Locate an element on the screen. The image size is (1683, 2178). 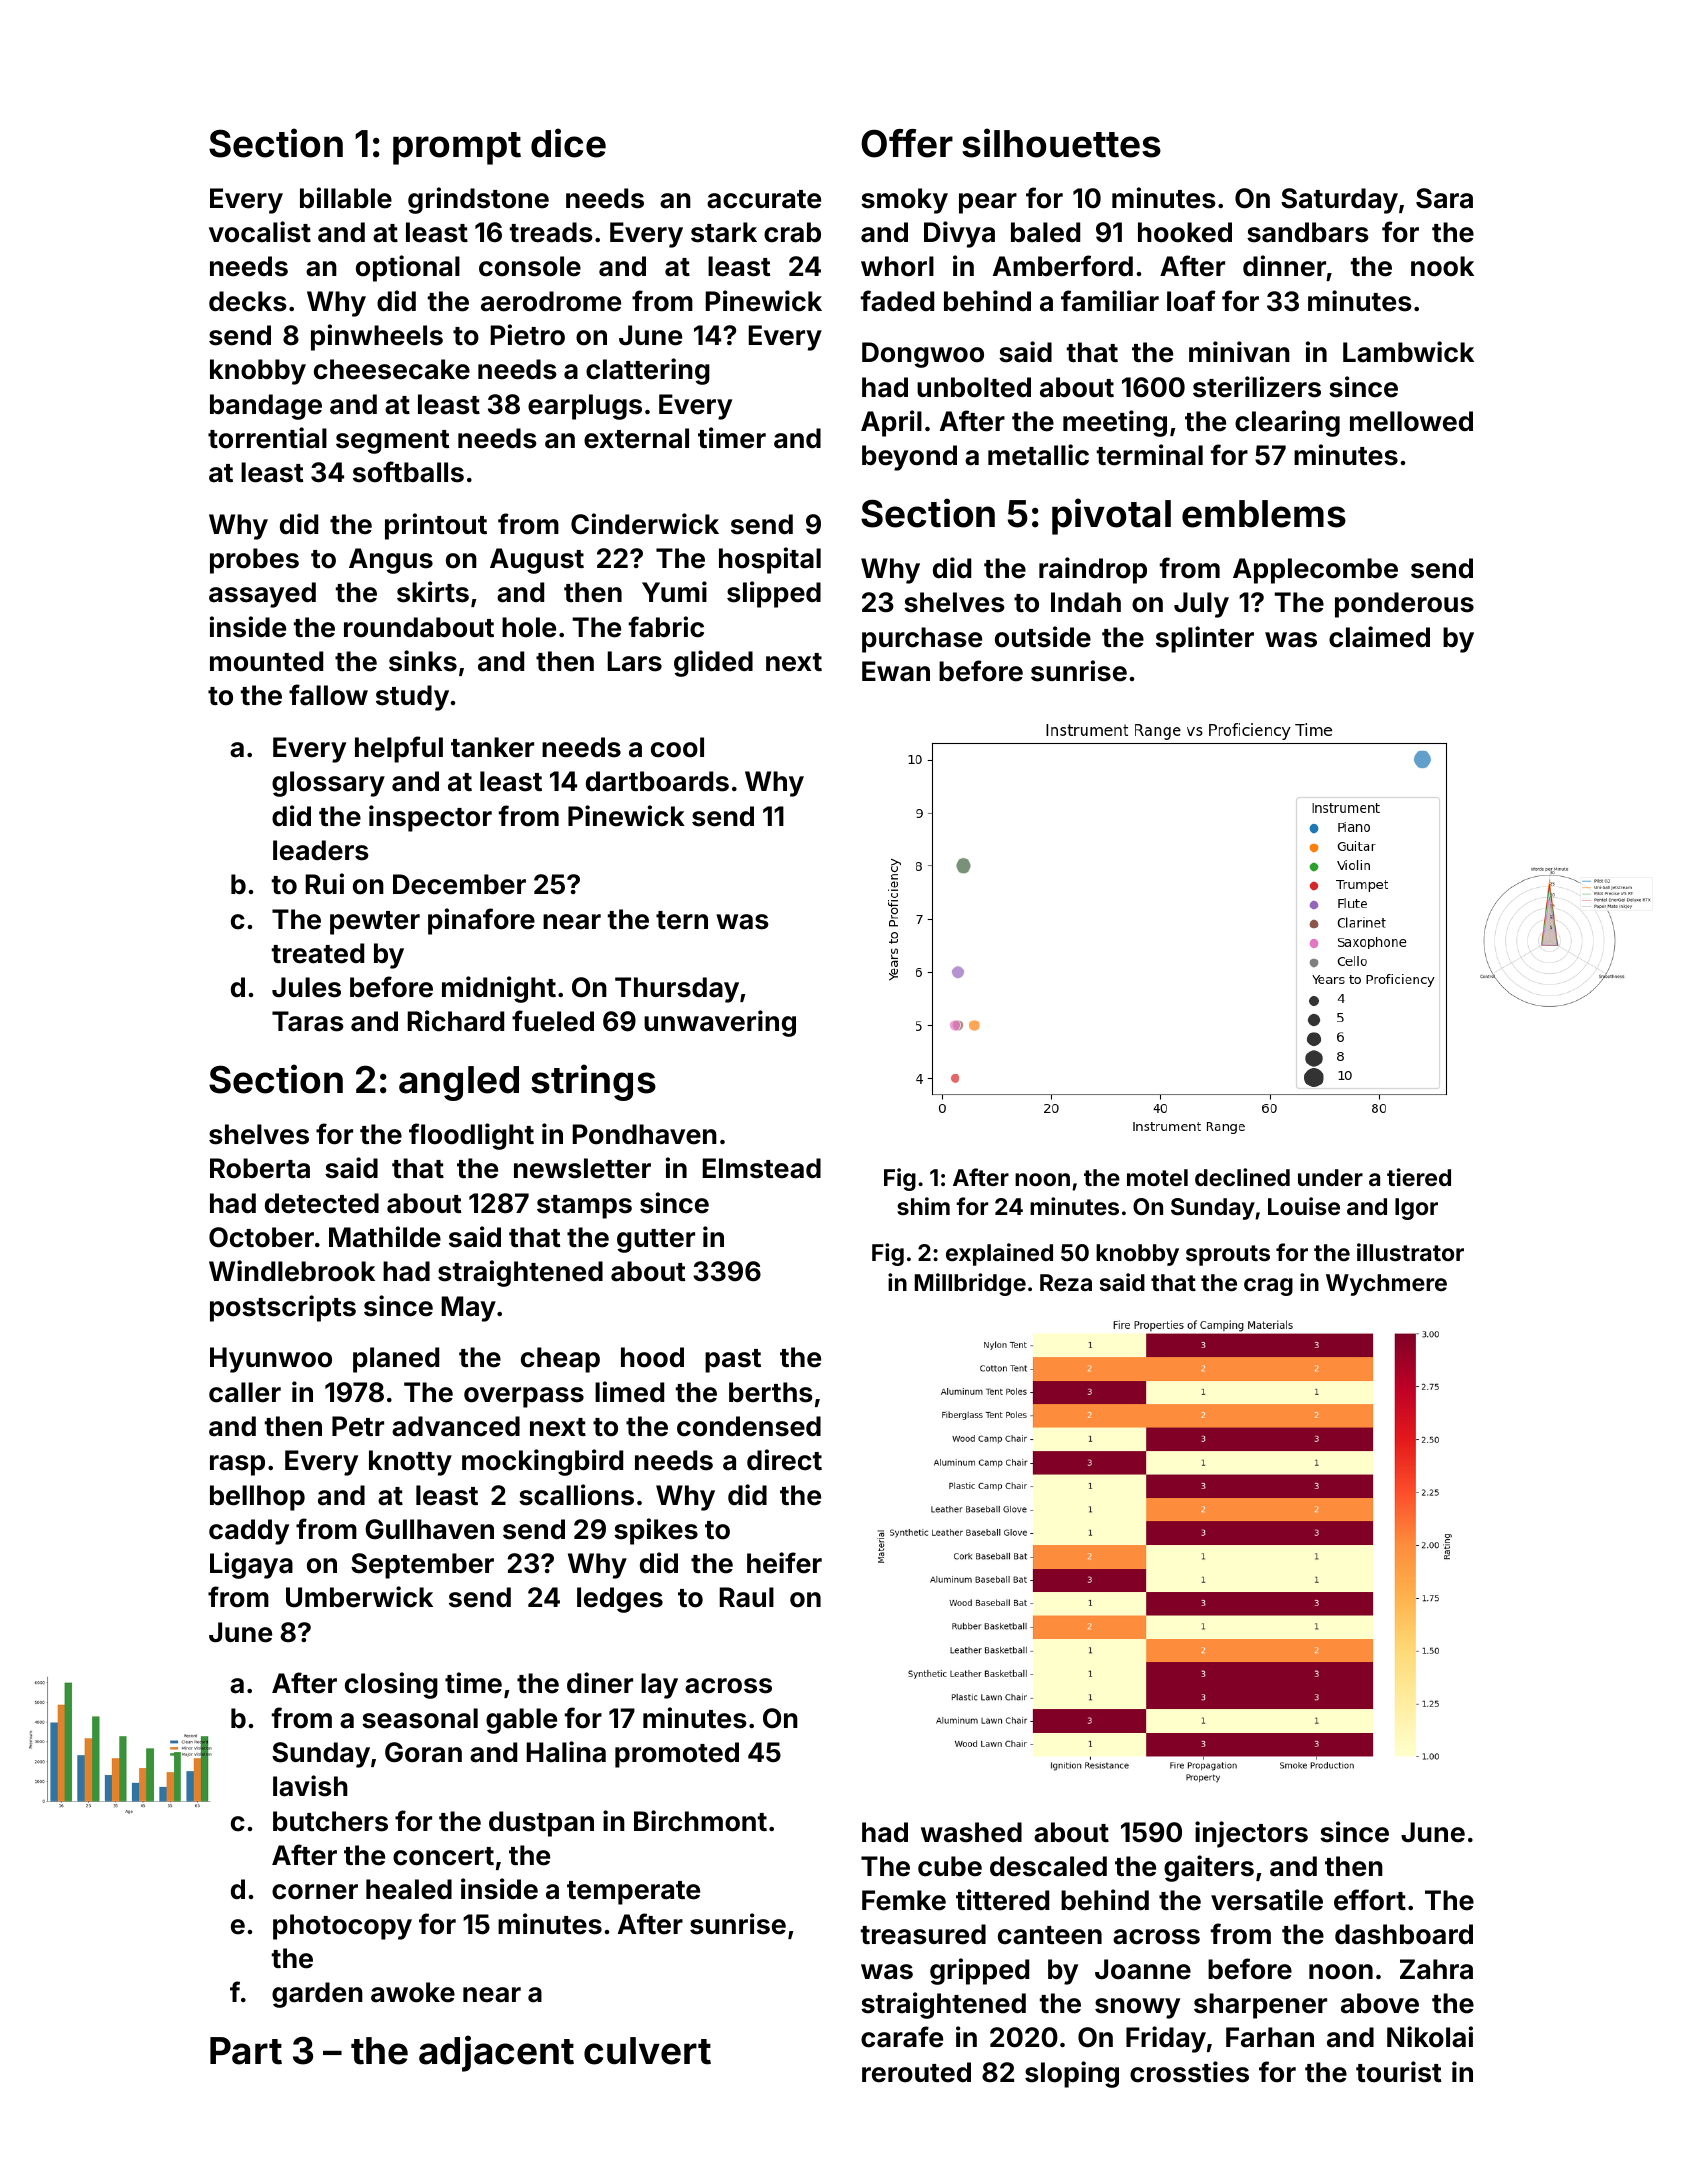
tiered is located at coordinates (1419, 1177).
